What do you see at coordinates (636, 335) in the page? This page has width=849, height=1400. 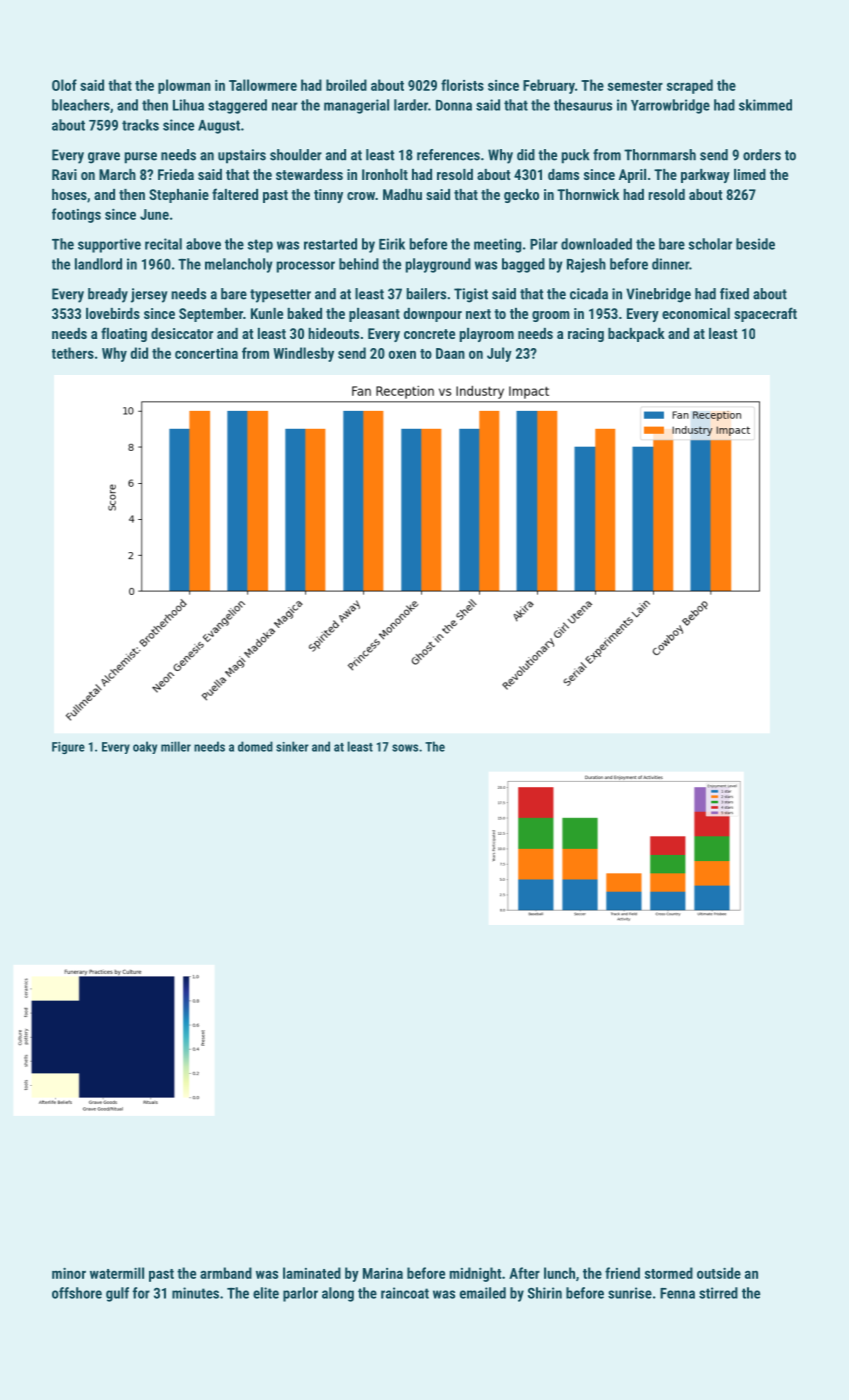 I see `backpack` at bounding box center [636, 335].
